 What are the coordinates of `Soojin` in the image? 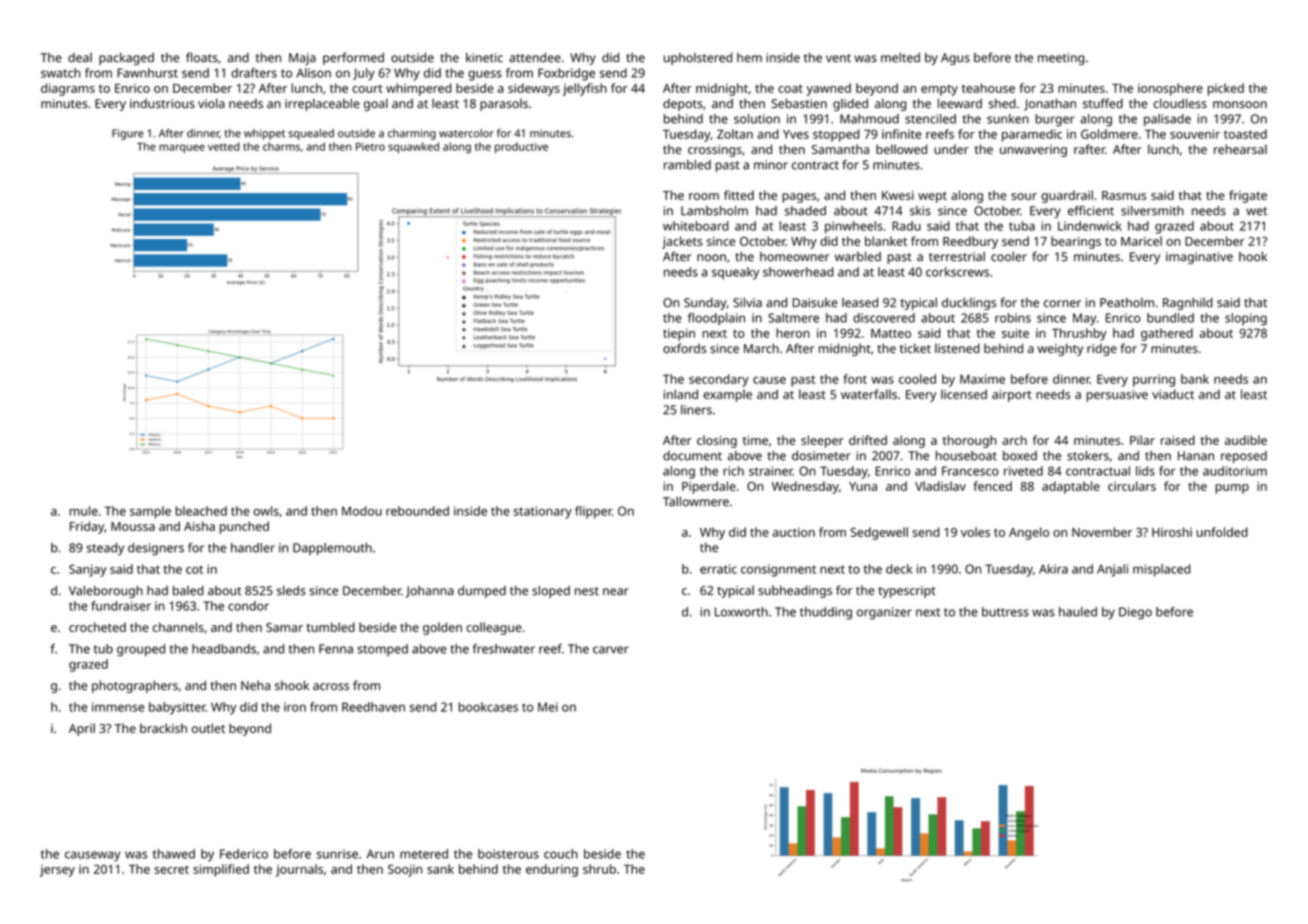 It's located at (405, 870).
